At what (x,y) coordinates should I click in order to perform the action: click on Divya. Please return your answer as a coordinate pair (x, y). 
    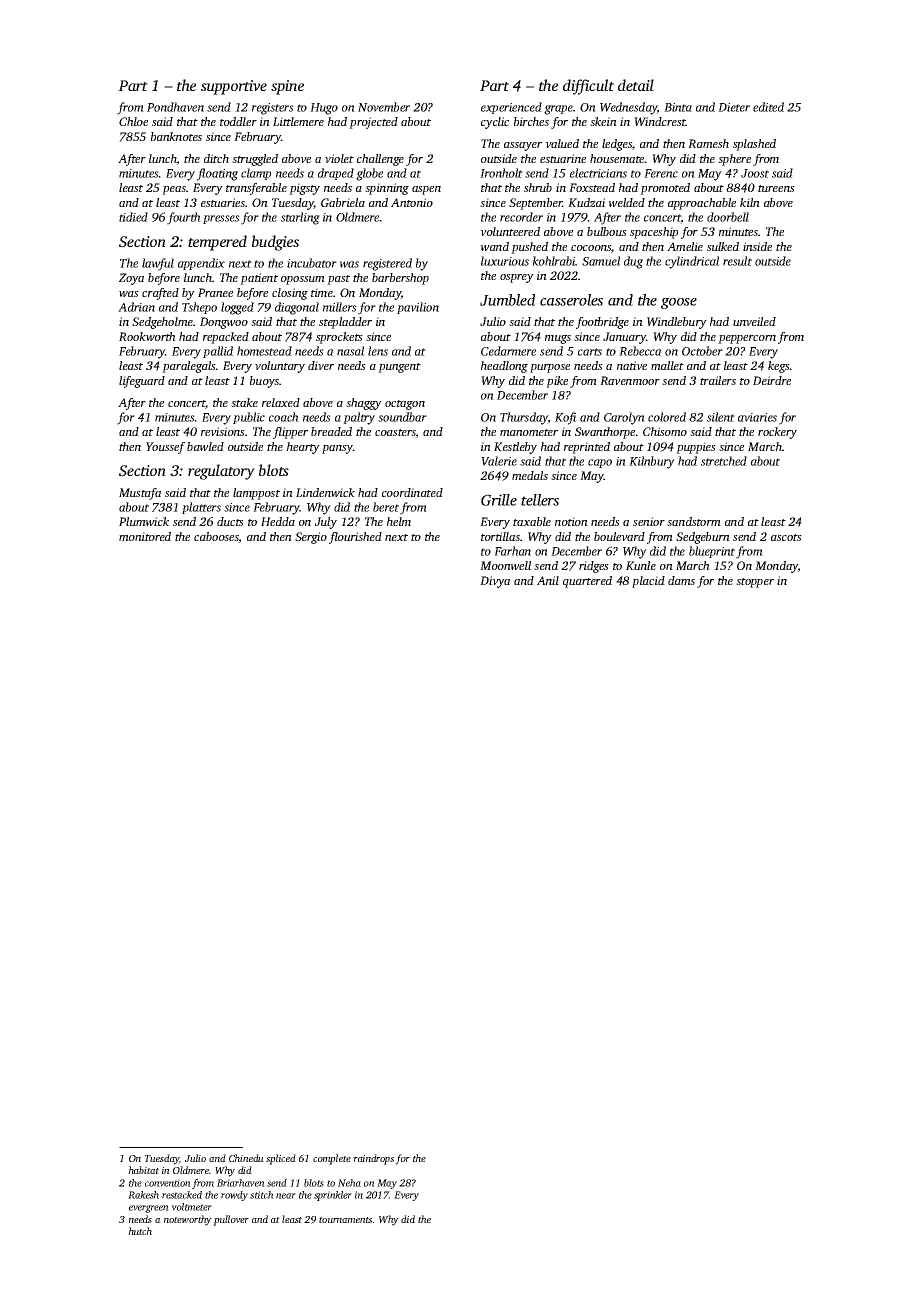
    Looking at the image, I should click on (495, 582).
